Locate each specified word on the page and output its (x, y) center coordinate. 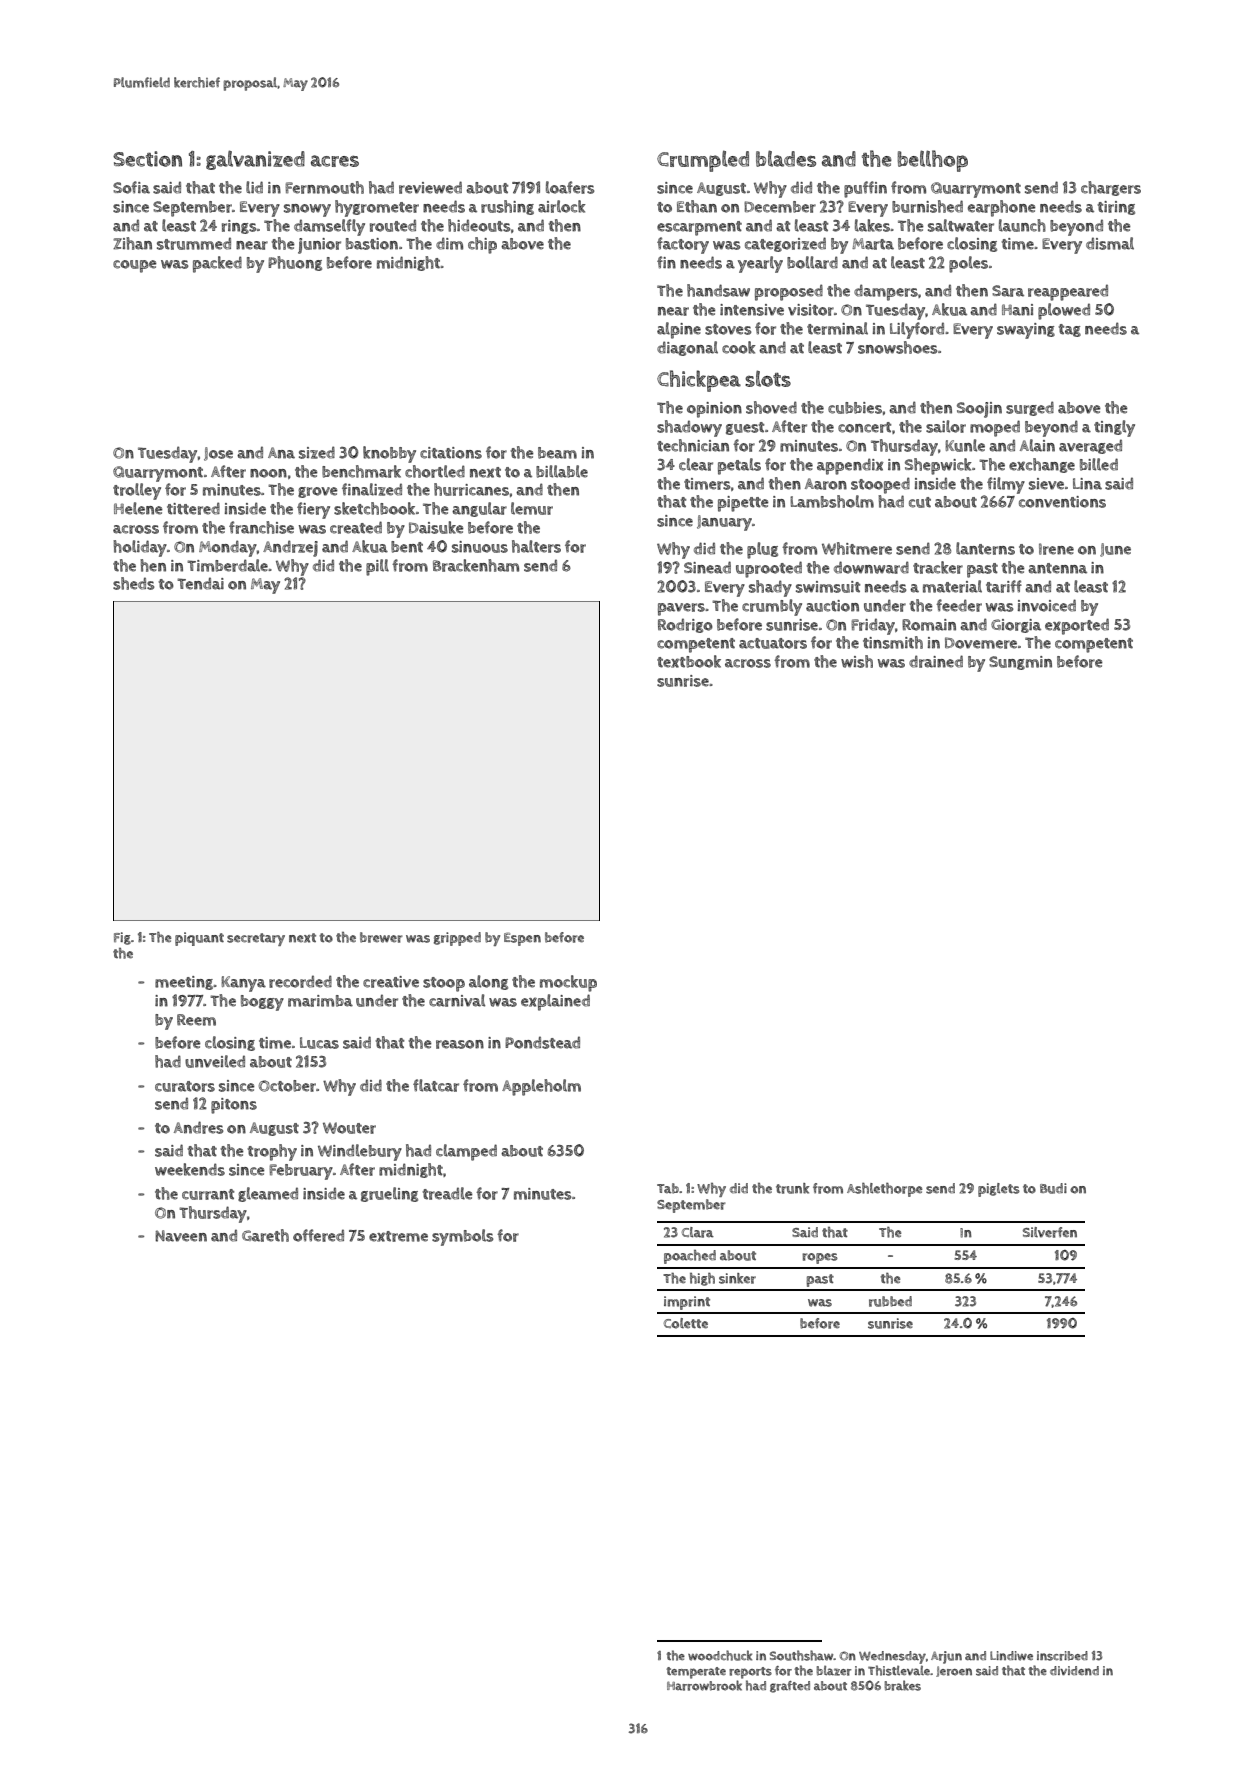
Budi (1053, 1188)
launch (1022, 225)
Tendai (200, 583)
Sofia (131, 187)
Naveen (181, 1236)
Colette (686, 1323)
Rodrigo (685, 625)
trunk (792, 1188)
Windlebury (360, 1152)
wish (857, 661)
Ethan (697, 206)
